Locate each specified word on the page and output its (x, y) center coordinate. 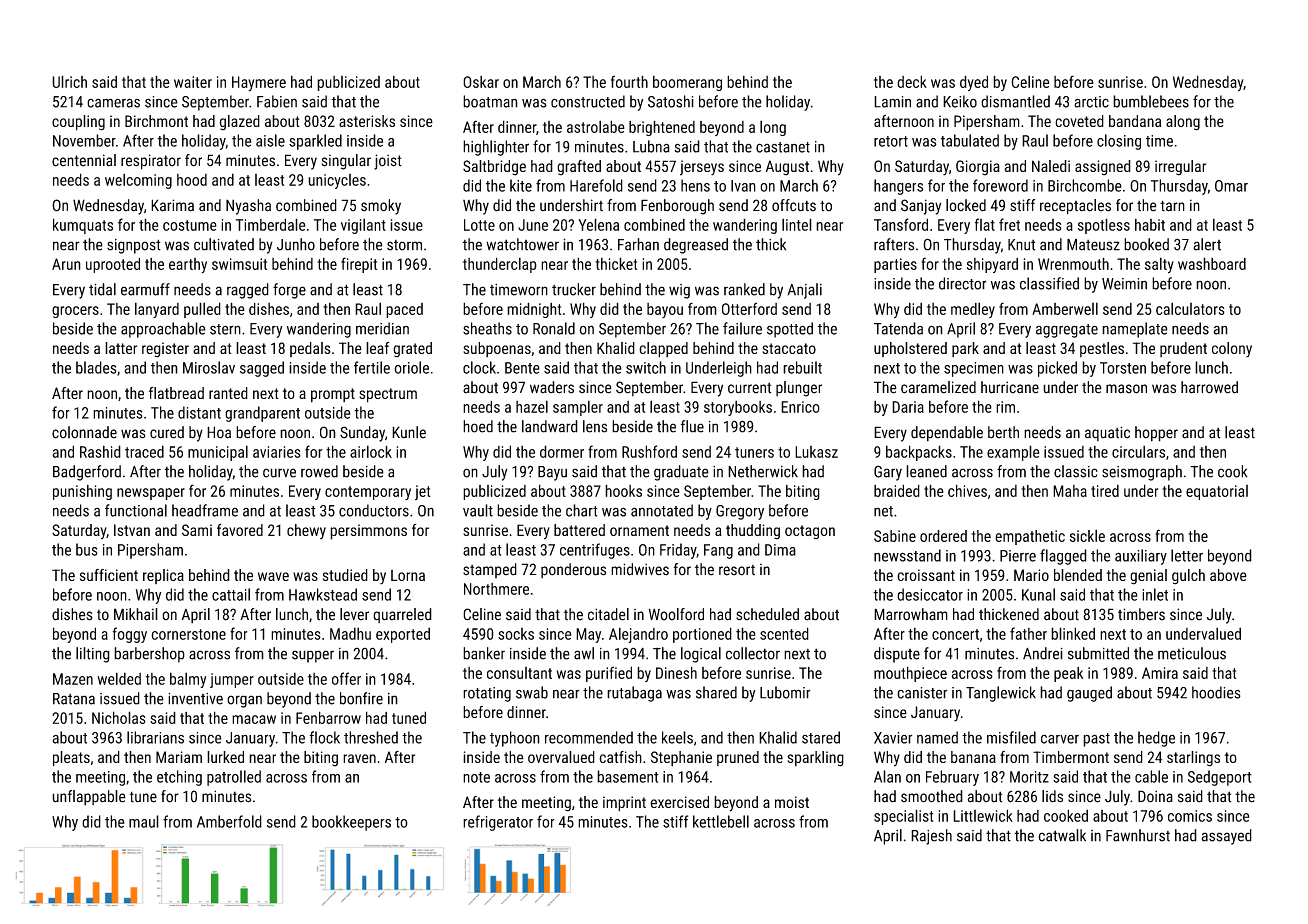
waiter (193, 82)
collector (753, 653)
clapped (663, 350)
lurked (225, 757)
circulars (1138, 451)
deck (912, 81)
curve (279, 473)
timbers (1141, 614)
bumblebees (1151, 101)
